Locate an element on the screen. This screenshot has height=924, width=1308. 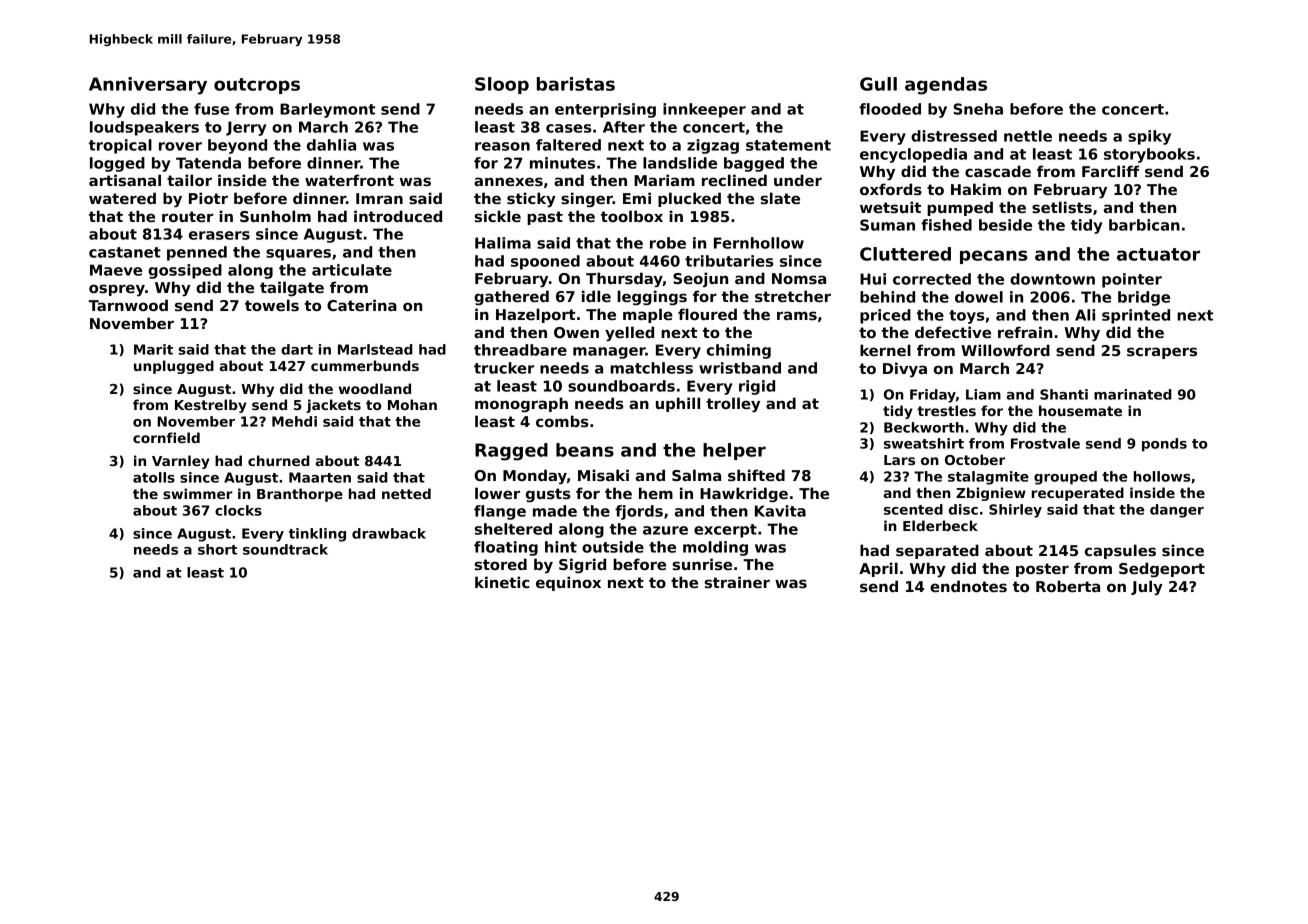
watered is located at coordinates (122, 198).
